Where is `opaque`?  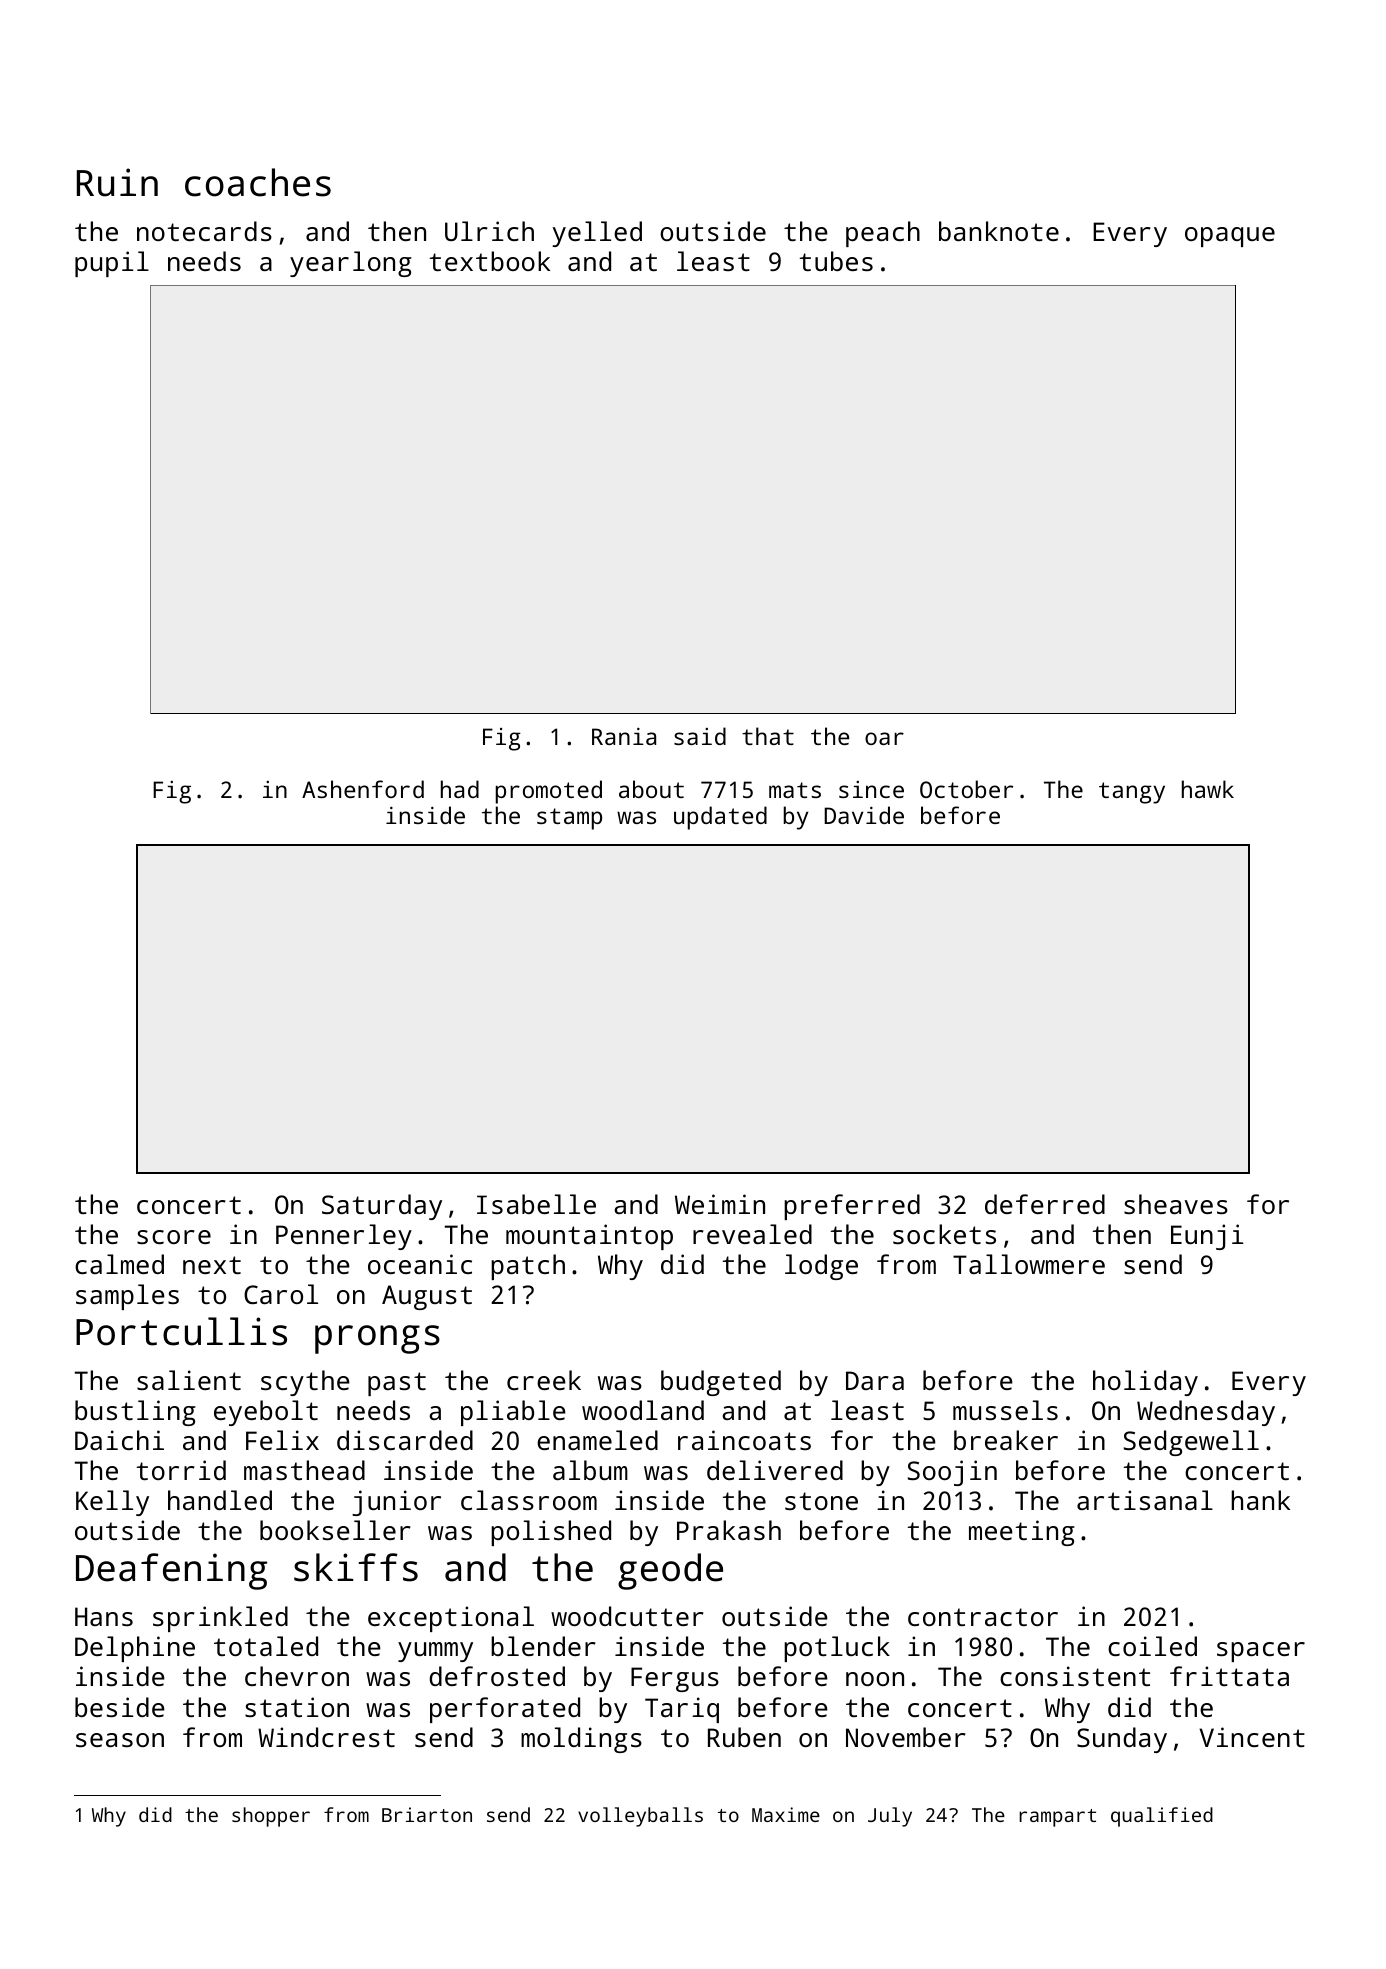 opaque is located at coordinates (1230, 237).
